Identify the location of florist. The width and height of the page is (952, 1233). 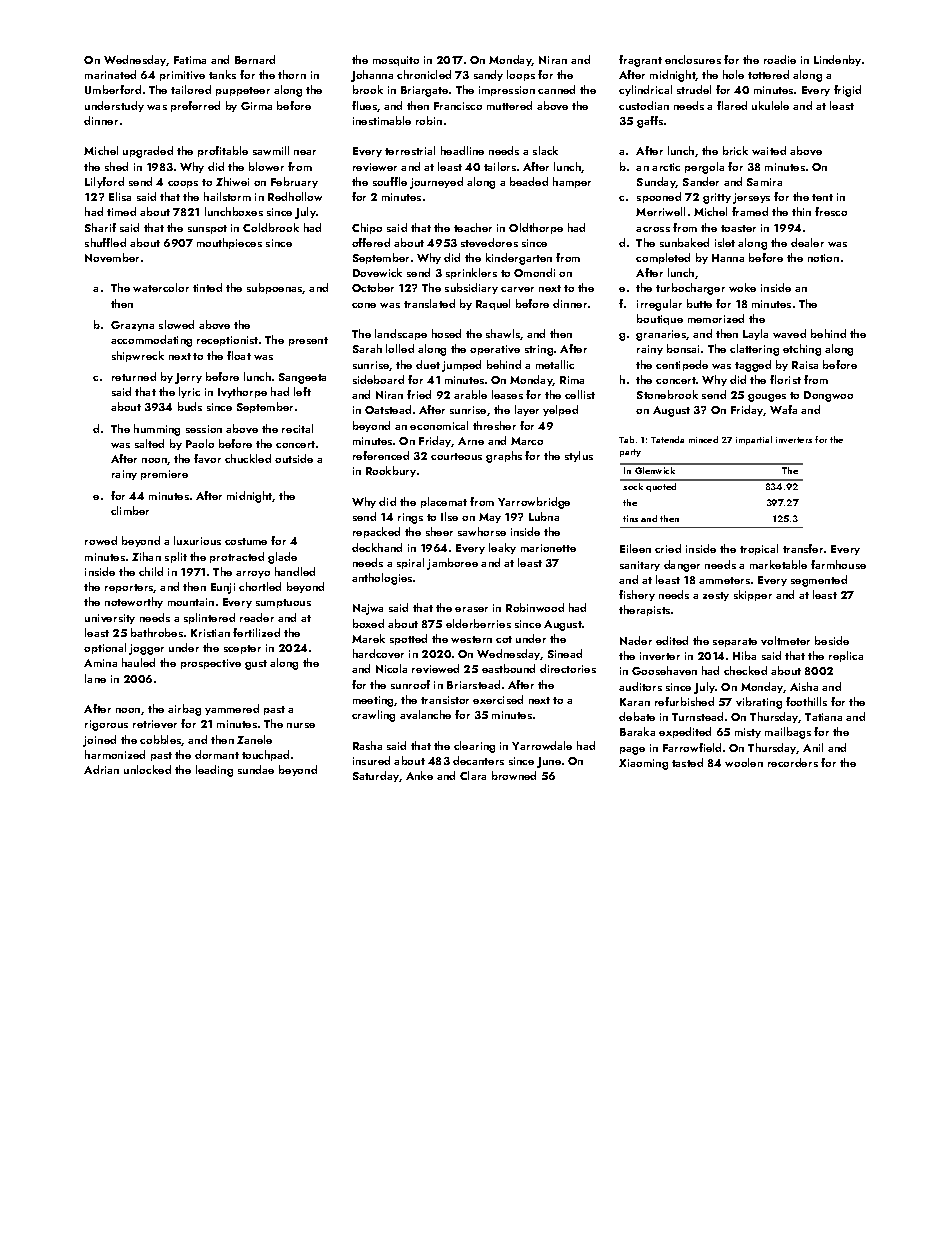
(785, 379).
